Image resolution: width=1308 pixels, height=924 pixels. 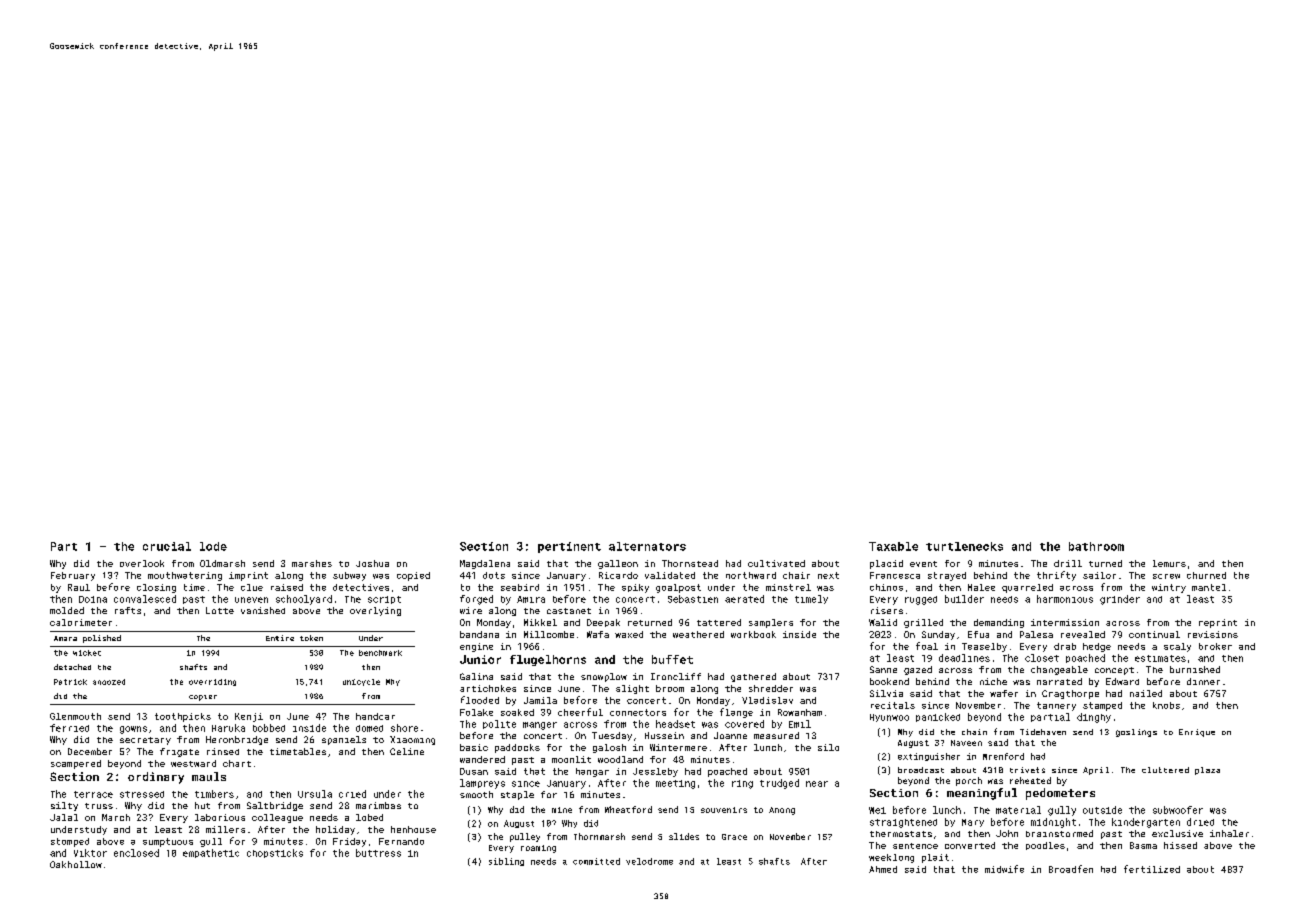 I want to click on buffet, so click(x=672, y=659).
